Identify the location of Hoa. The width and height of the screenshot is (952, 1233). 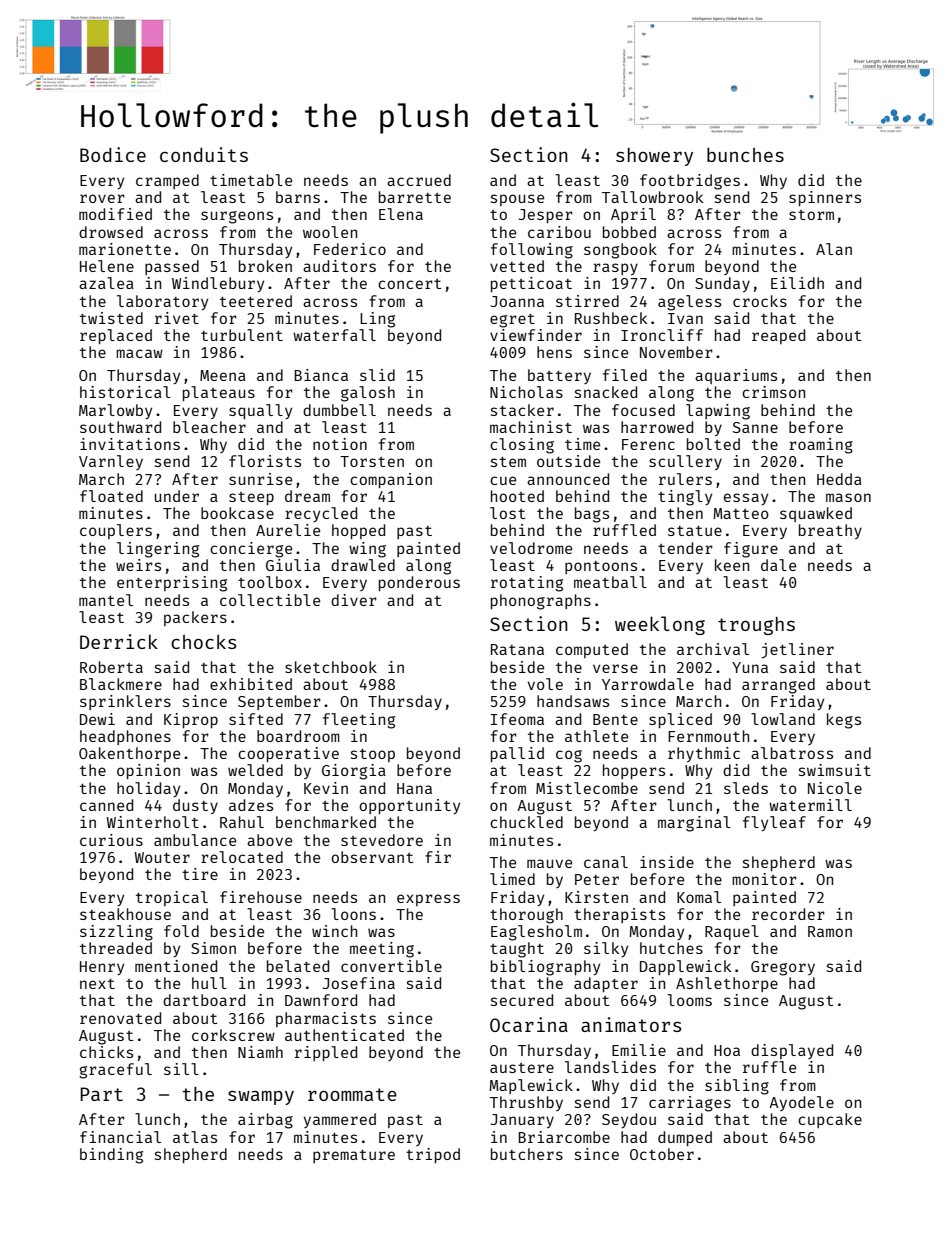
(727, 1050).
